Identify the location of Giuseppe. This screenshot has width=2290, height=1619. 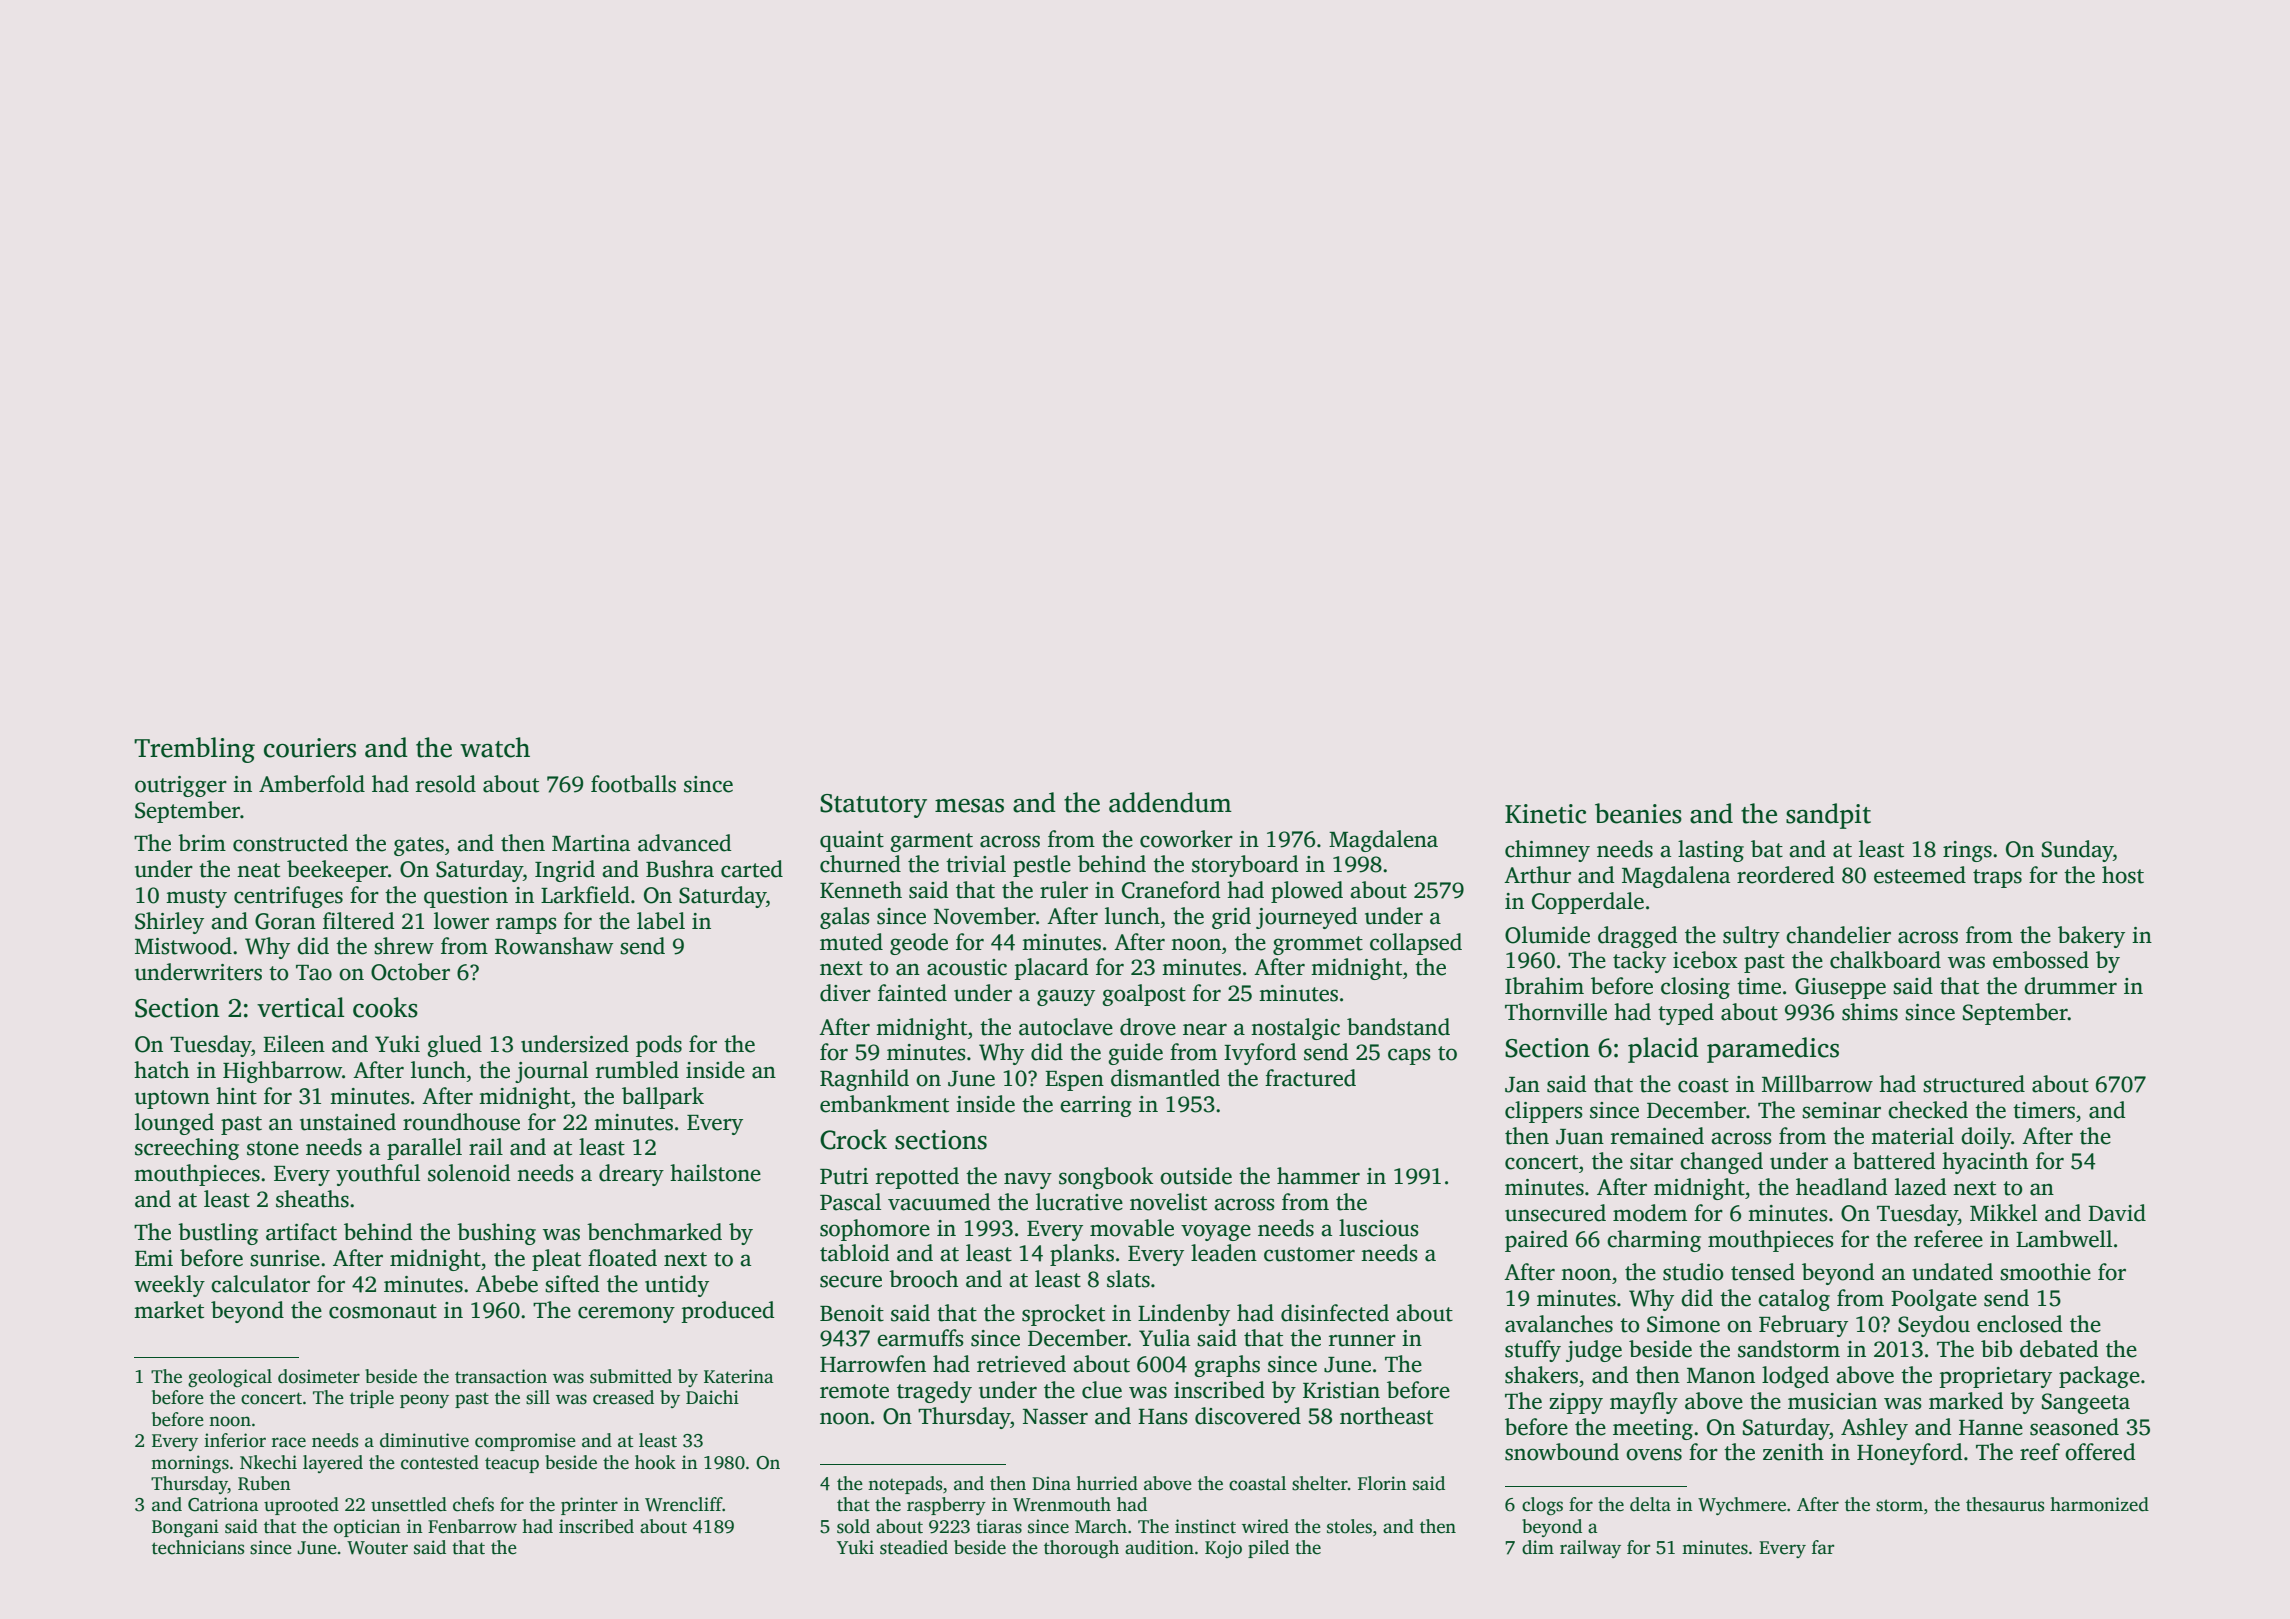
(1840, 988).
